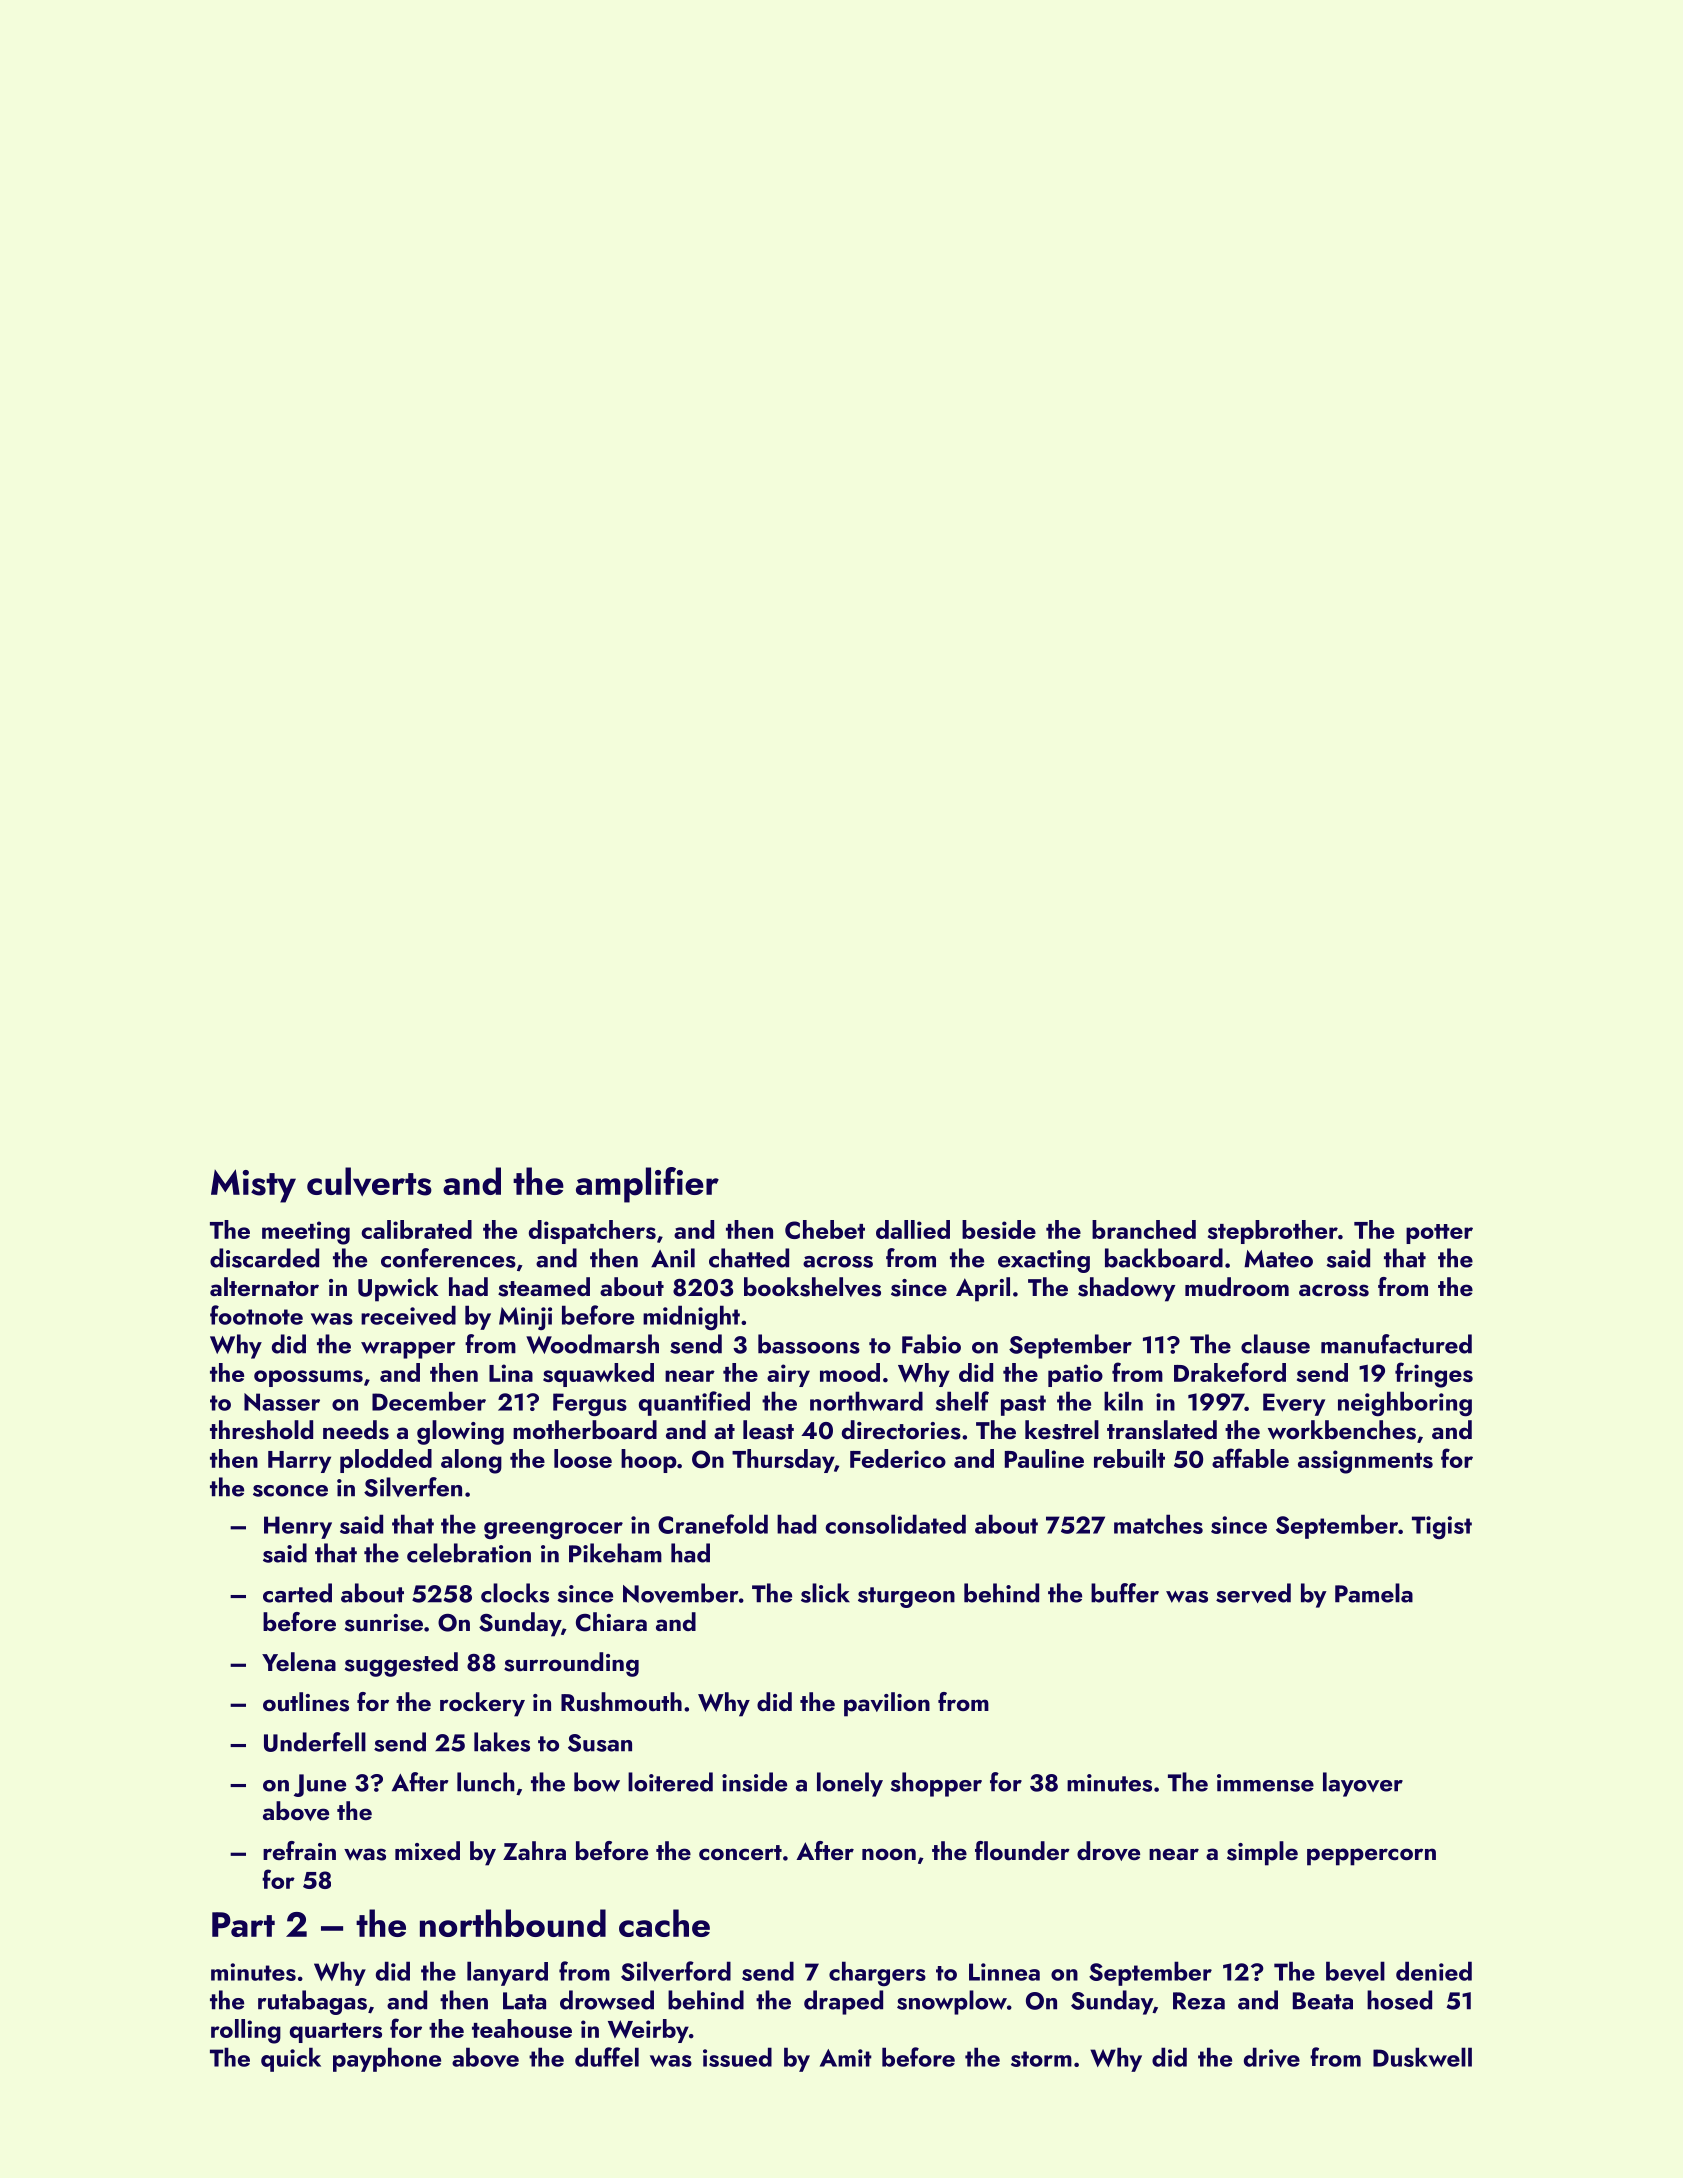 The width and height of the screenshot is (1683, 2178). Describe the element at coordinates (387, 2059) in the screenshot. I see `payphone` at that location.
